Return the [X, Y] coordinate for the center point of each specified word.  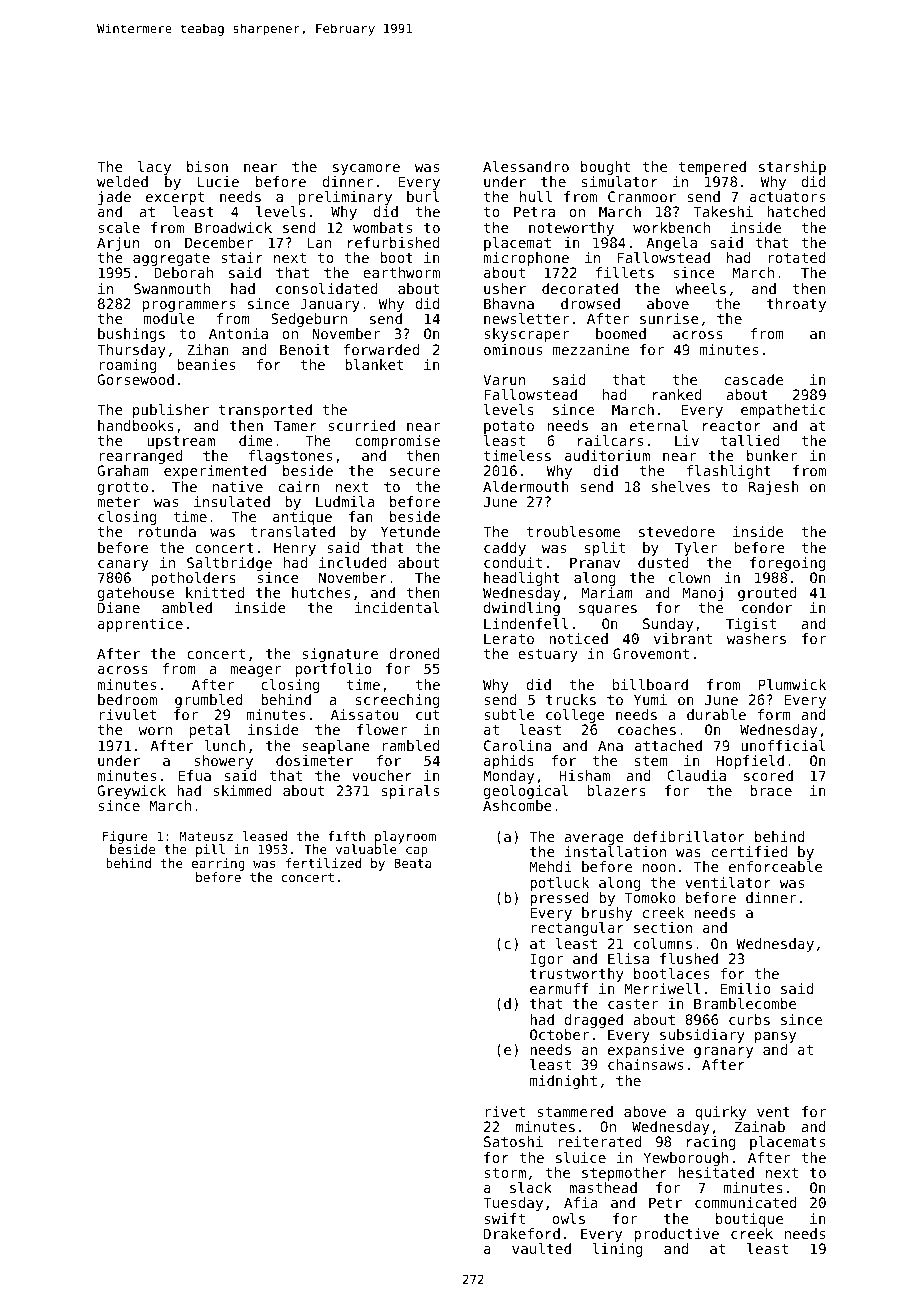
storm [505, 1173]
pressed [559, 899]
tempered [712, 168]
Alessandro [526, 166]
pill [210, 850]
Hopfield [750, 762]
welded [122, 181]
